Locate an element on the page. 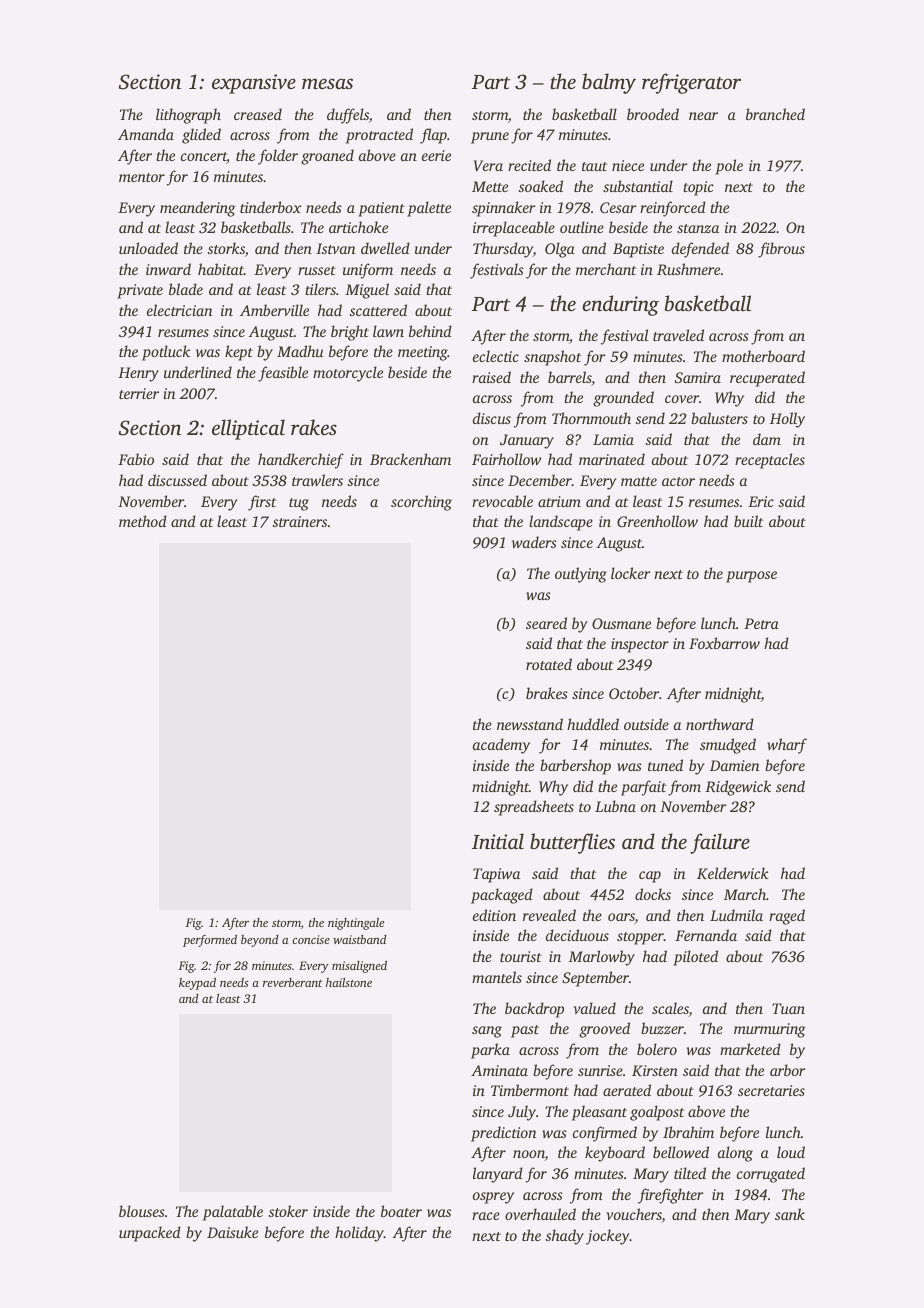 The image size is (924, 1308). blouses is located at coordinates (142, 1211).
